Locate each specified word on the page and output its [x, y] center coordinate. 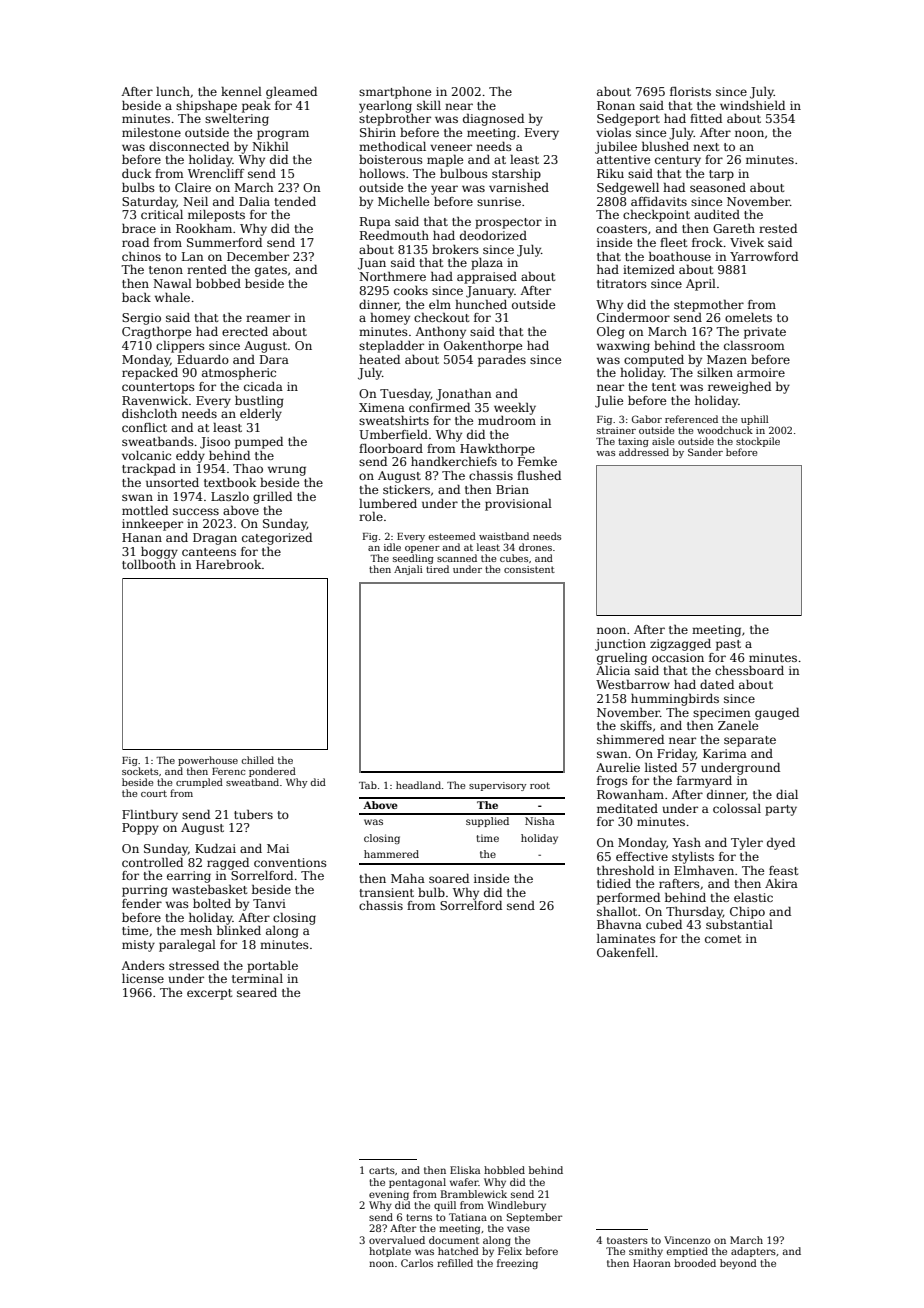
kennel [241, 91]
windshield [752, 105]
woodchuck [725, 430]
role [371, 516]
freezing [517, 1264]
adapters [753, 1252]
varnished [519, 187]
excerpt [209, 994]
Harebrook [229, 564]
